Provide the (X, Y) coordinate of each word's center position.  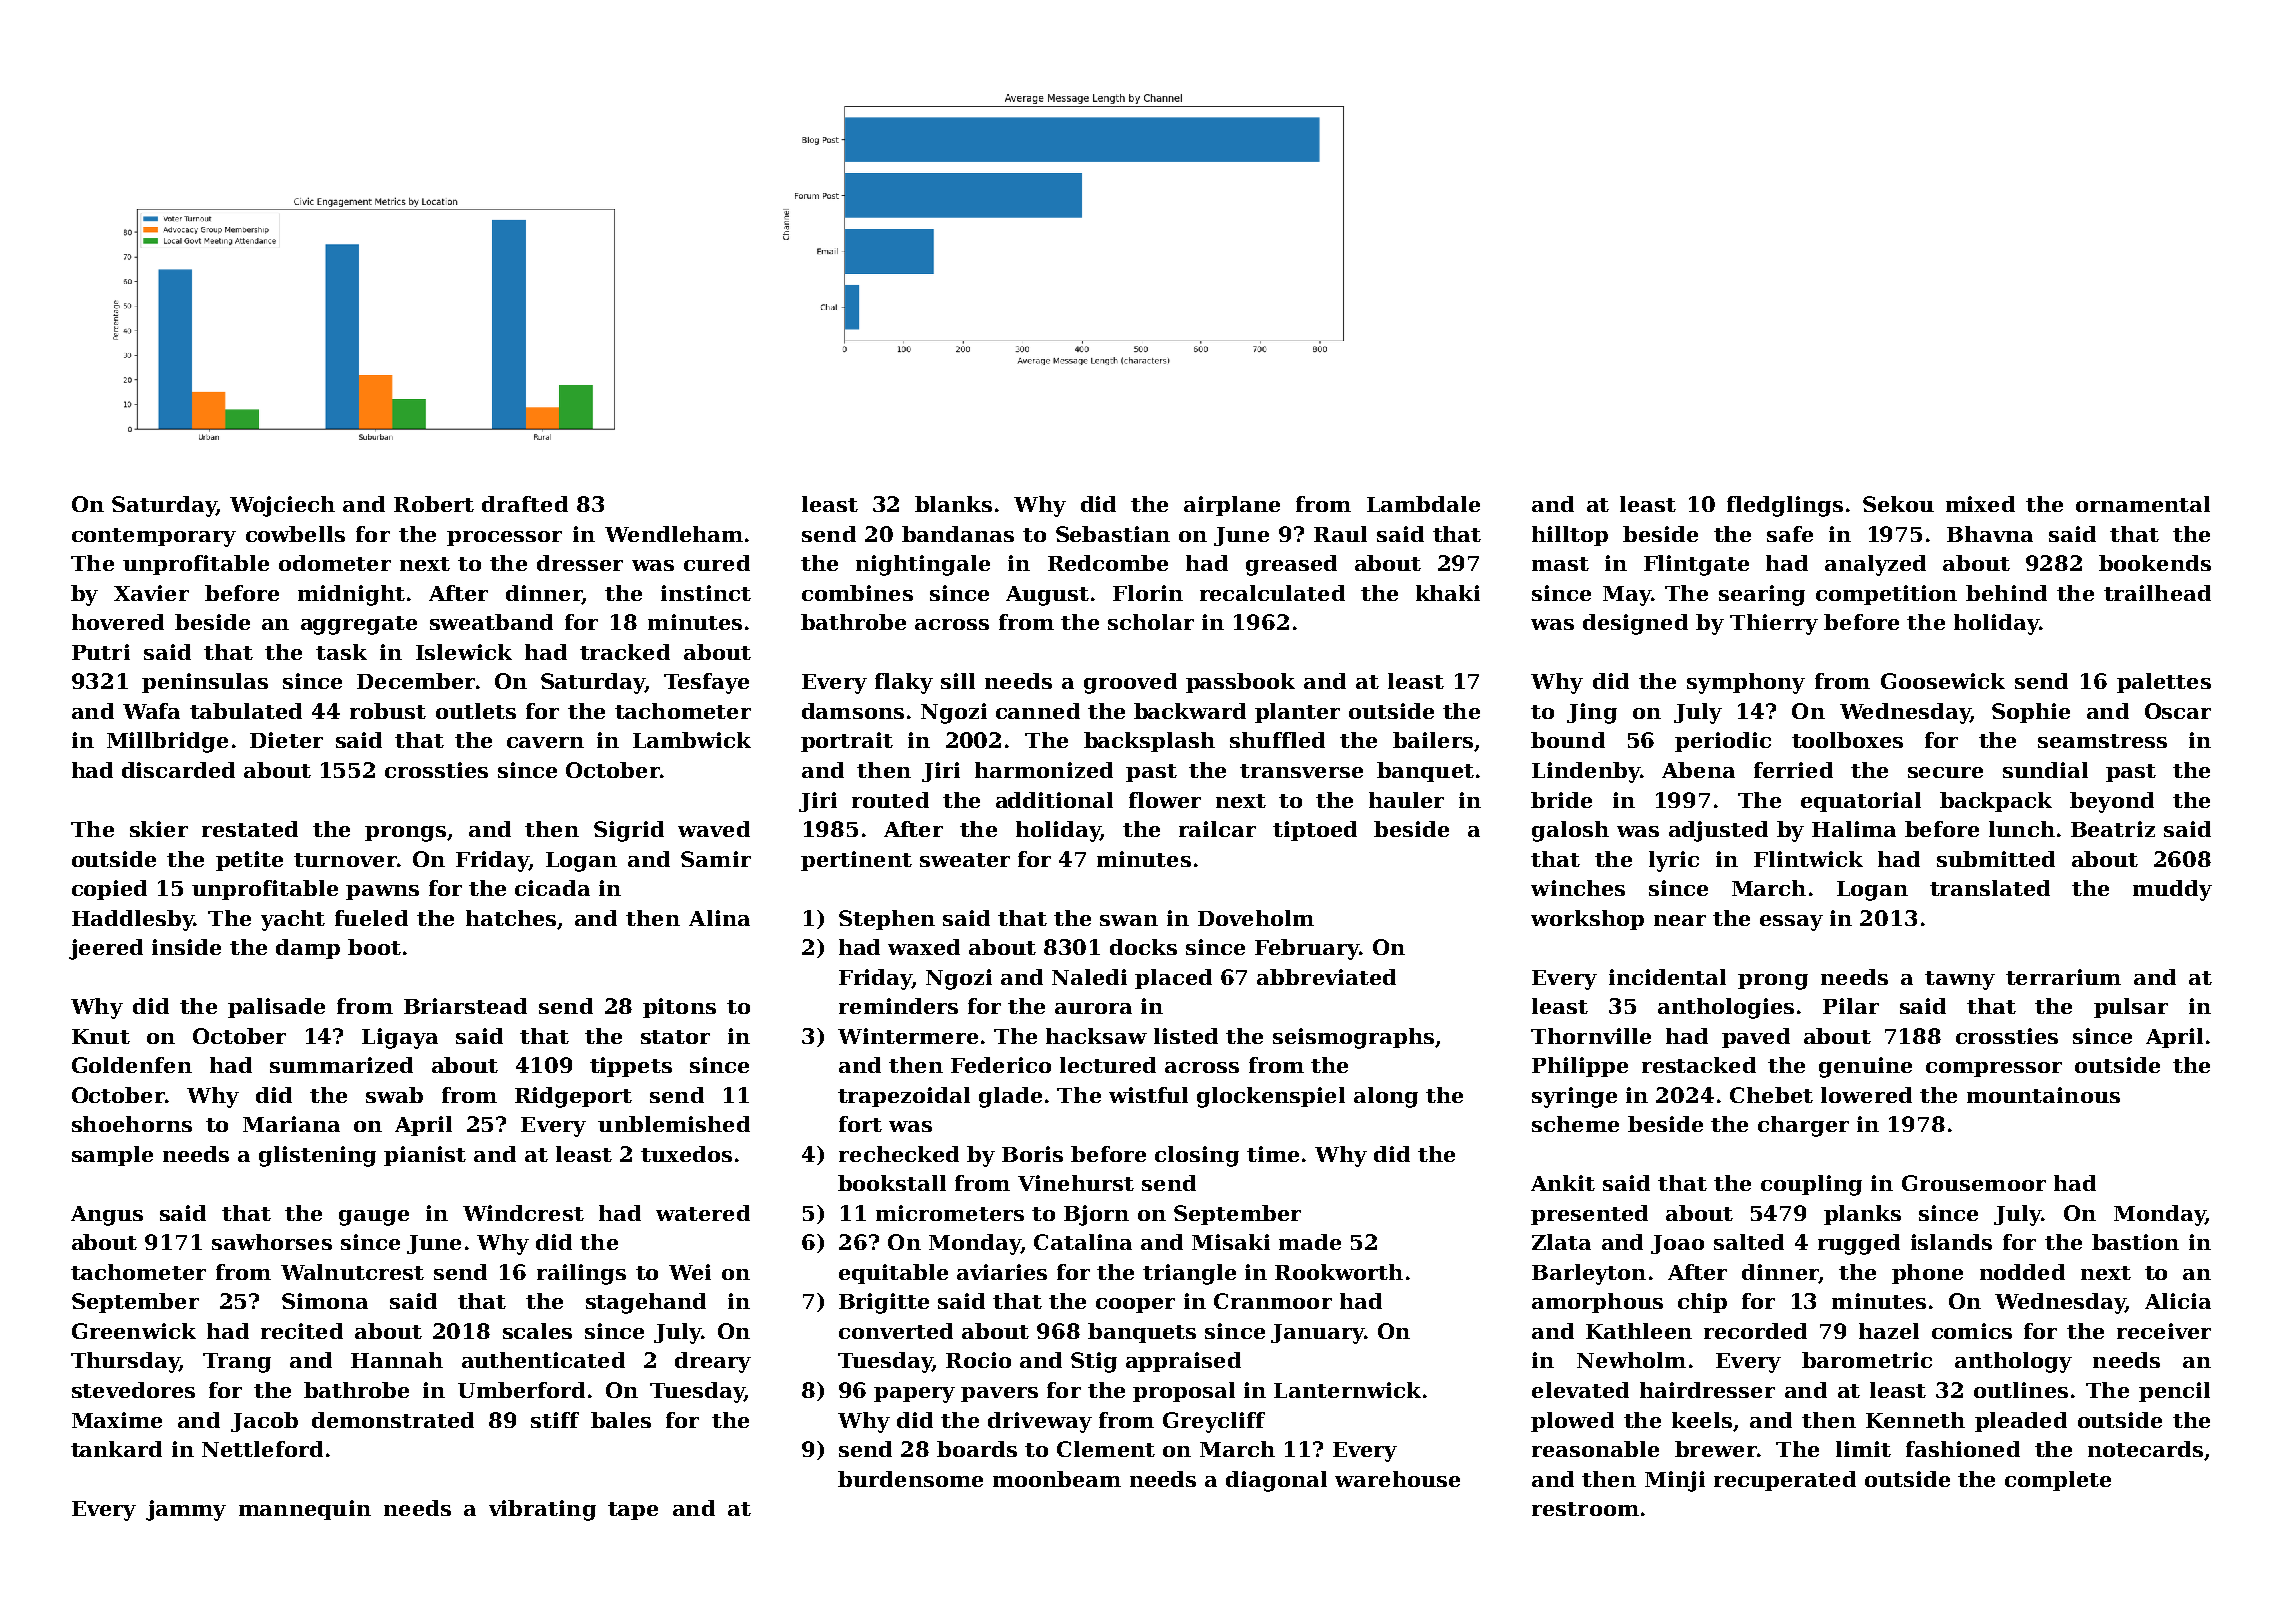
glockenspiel (1271, 1097)
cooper (1135, 1305)
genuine (1865, 1067)
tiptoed (1315, 831)
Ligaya (400, 1038)
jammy (186, 1510)
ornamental (2143, 504)
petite (249, 861)
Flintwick (1808, 859)
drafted (525, 504)
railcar (1217, 829)
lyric (1674, 861)
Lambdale (1423, 504)
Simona (325, 1301)
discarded (178, 770)
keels (1702, 1420)
